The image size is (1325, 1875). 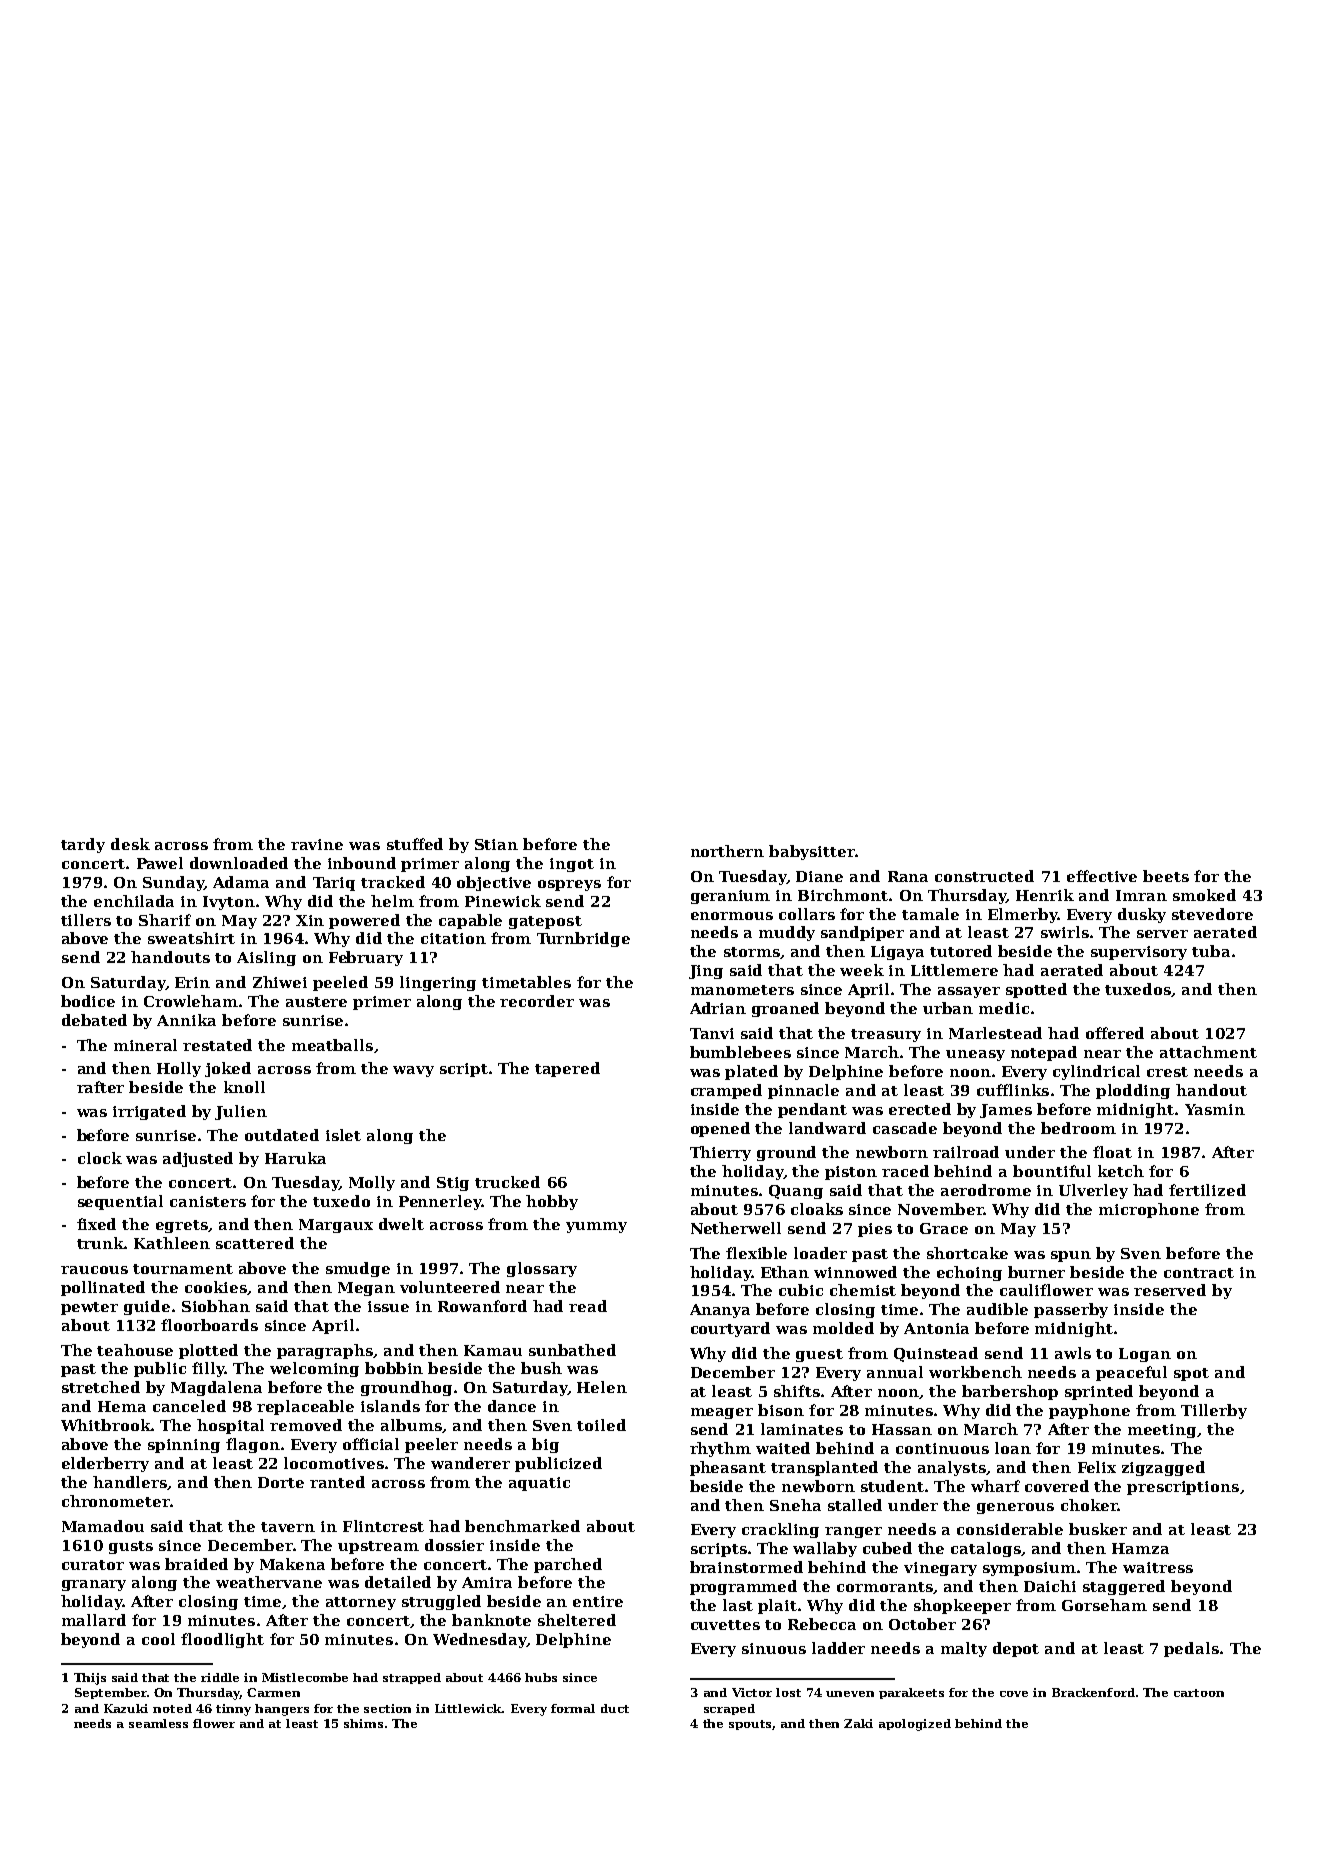 I want to click on tuba, so click(x=1211, y=951).
